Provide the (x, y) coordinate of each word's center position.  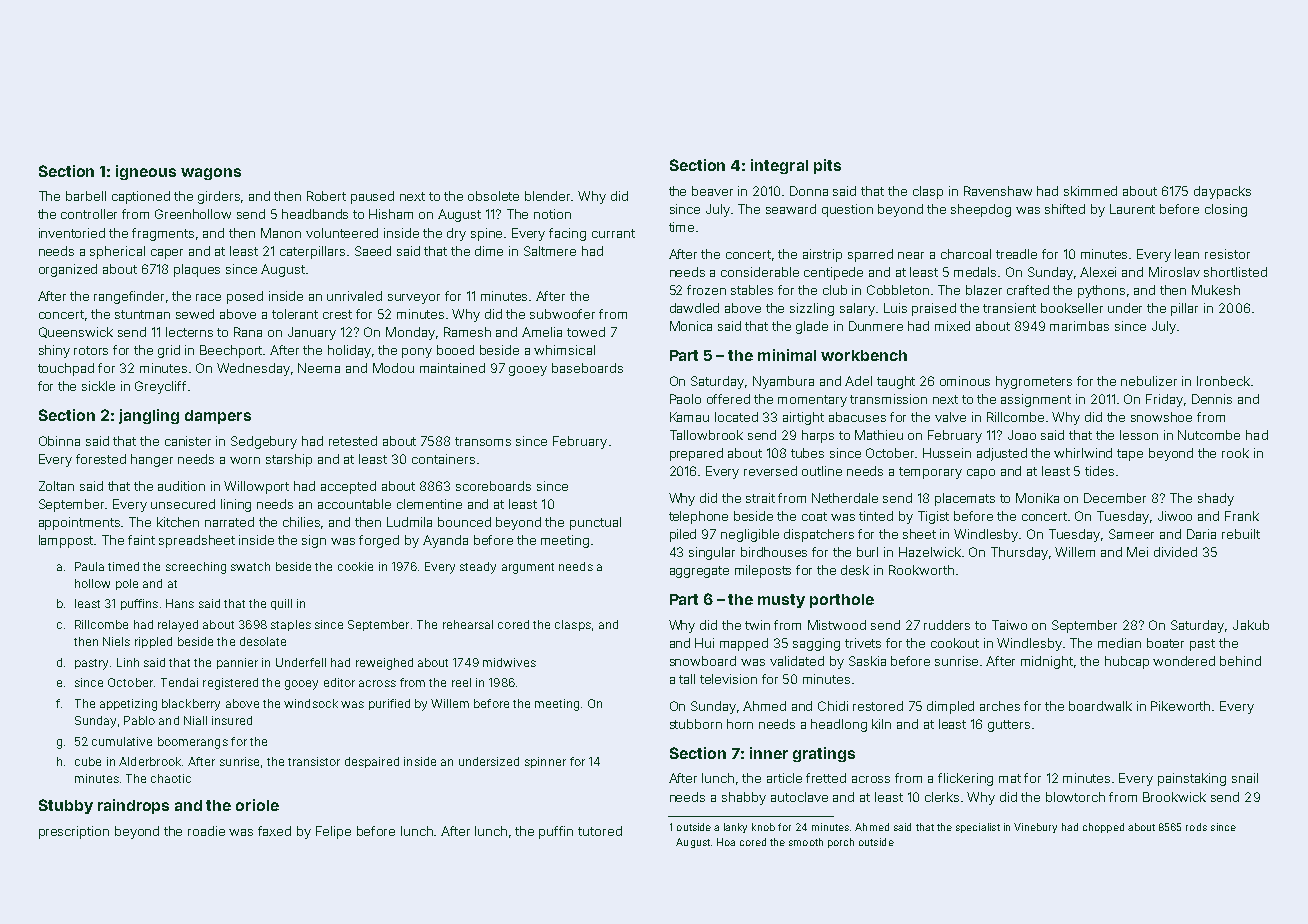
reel (461, 682)
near (911, 255)
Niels (116, 641)
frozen (706, 290)
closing (1226, 210)
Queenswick (76, 332)
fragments (163, 234)
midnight (1047, 662)
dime (489, 251)
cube (88, 761)
